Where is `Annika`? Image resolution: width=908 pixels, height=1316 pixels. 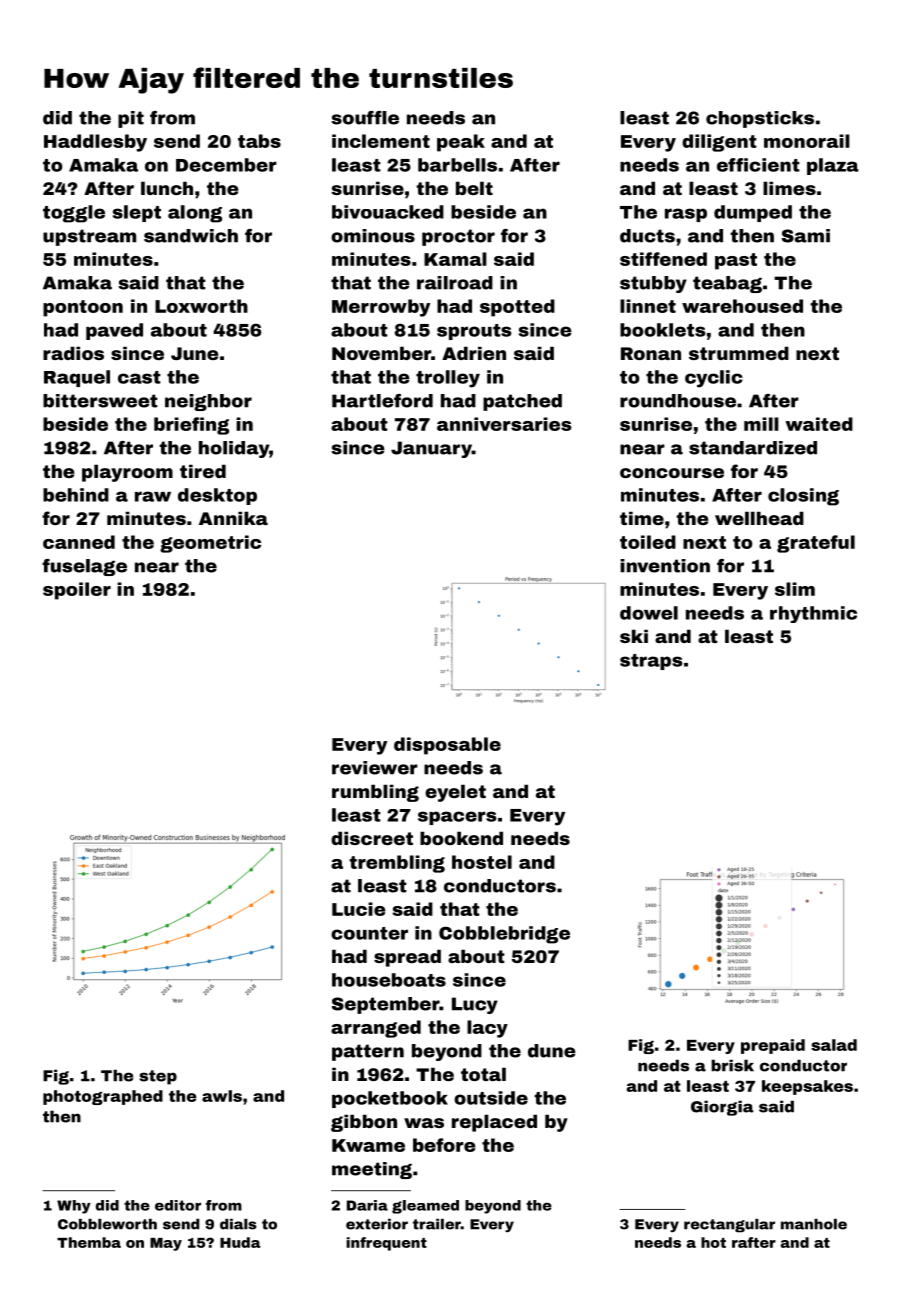 Annika is located at coordinates (233, 518).
